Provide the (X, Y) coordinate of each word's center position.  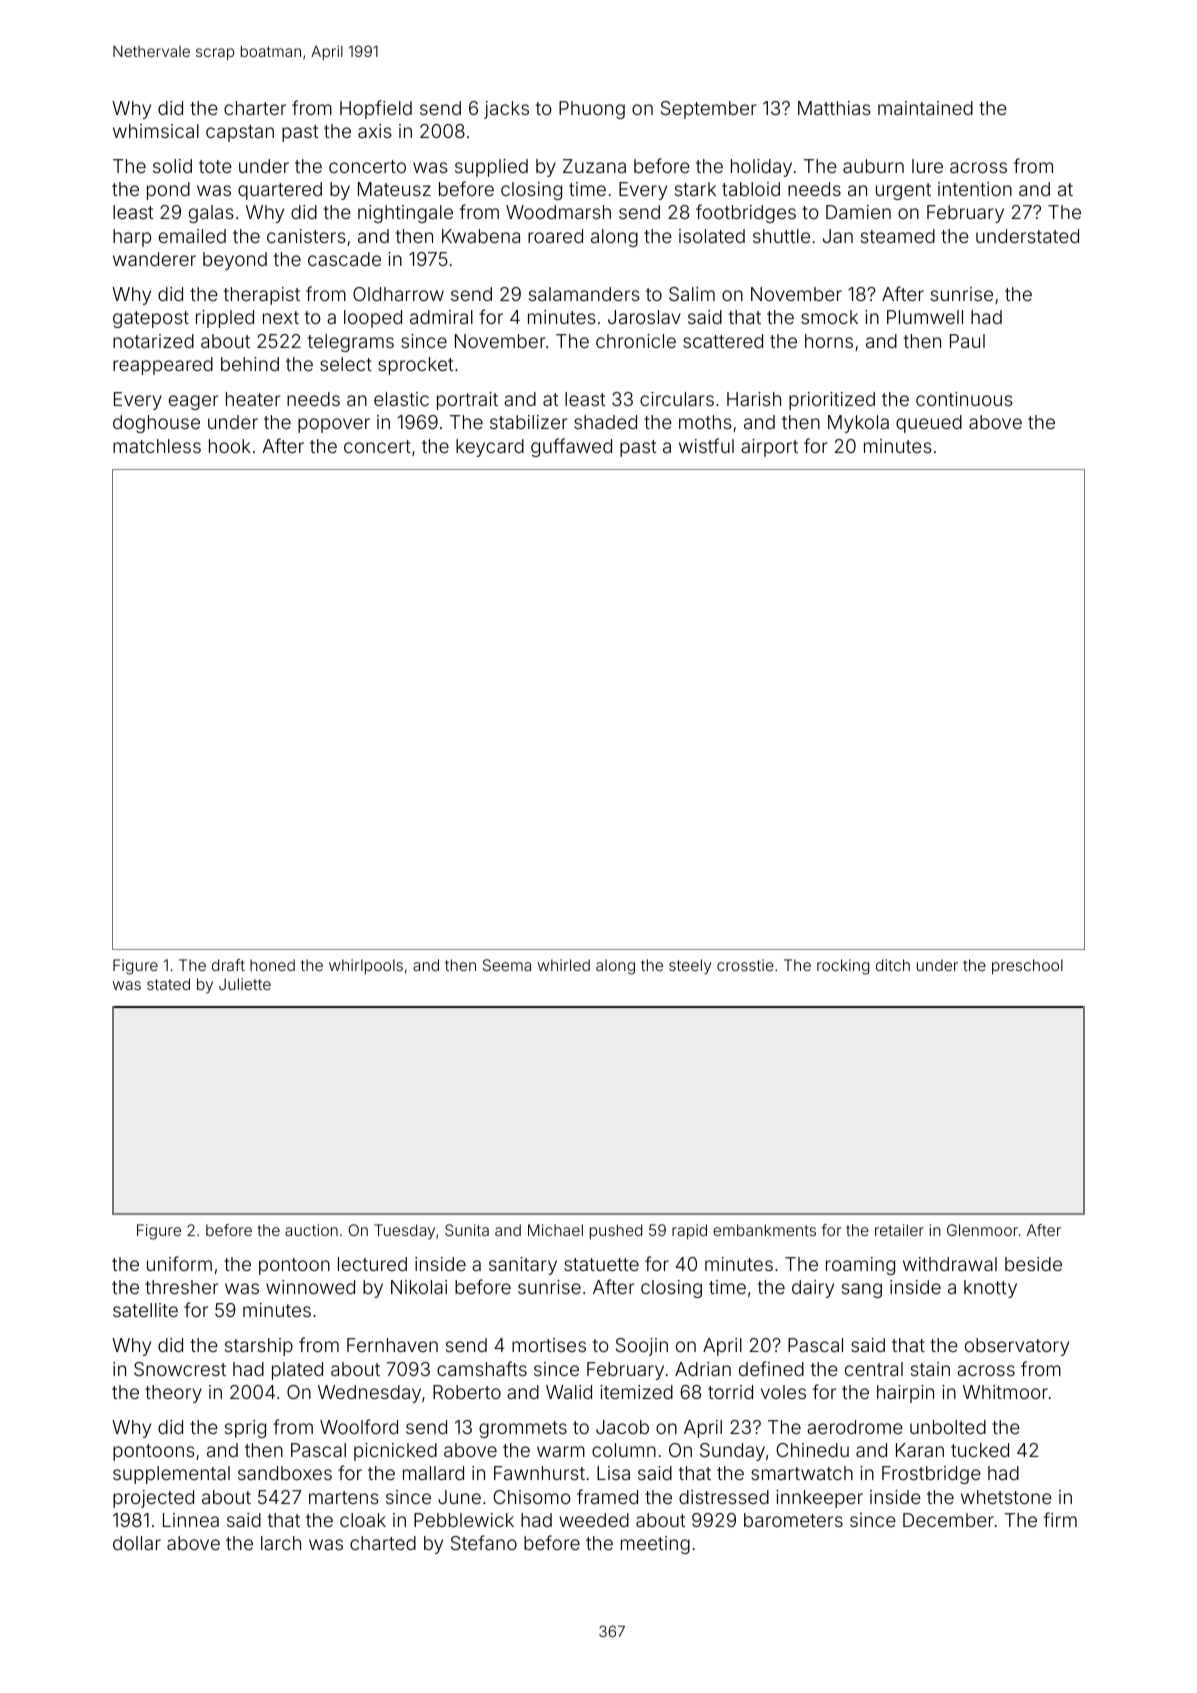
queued (929, 424)
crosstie (745, 965)
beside (1033, 1264)
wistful (706, 445)
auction (311, 1230)
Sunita (467, 1230)
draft (228, 965)
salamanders (584, 294)
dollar (137, 1543)
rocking (843, 967)
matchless (157, 446)
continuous (964, 399)
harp (132, 238)
